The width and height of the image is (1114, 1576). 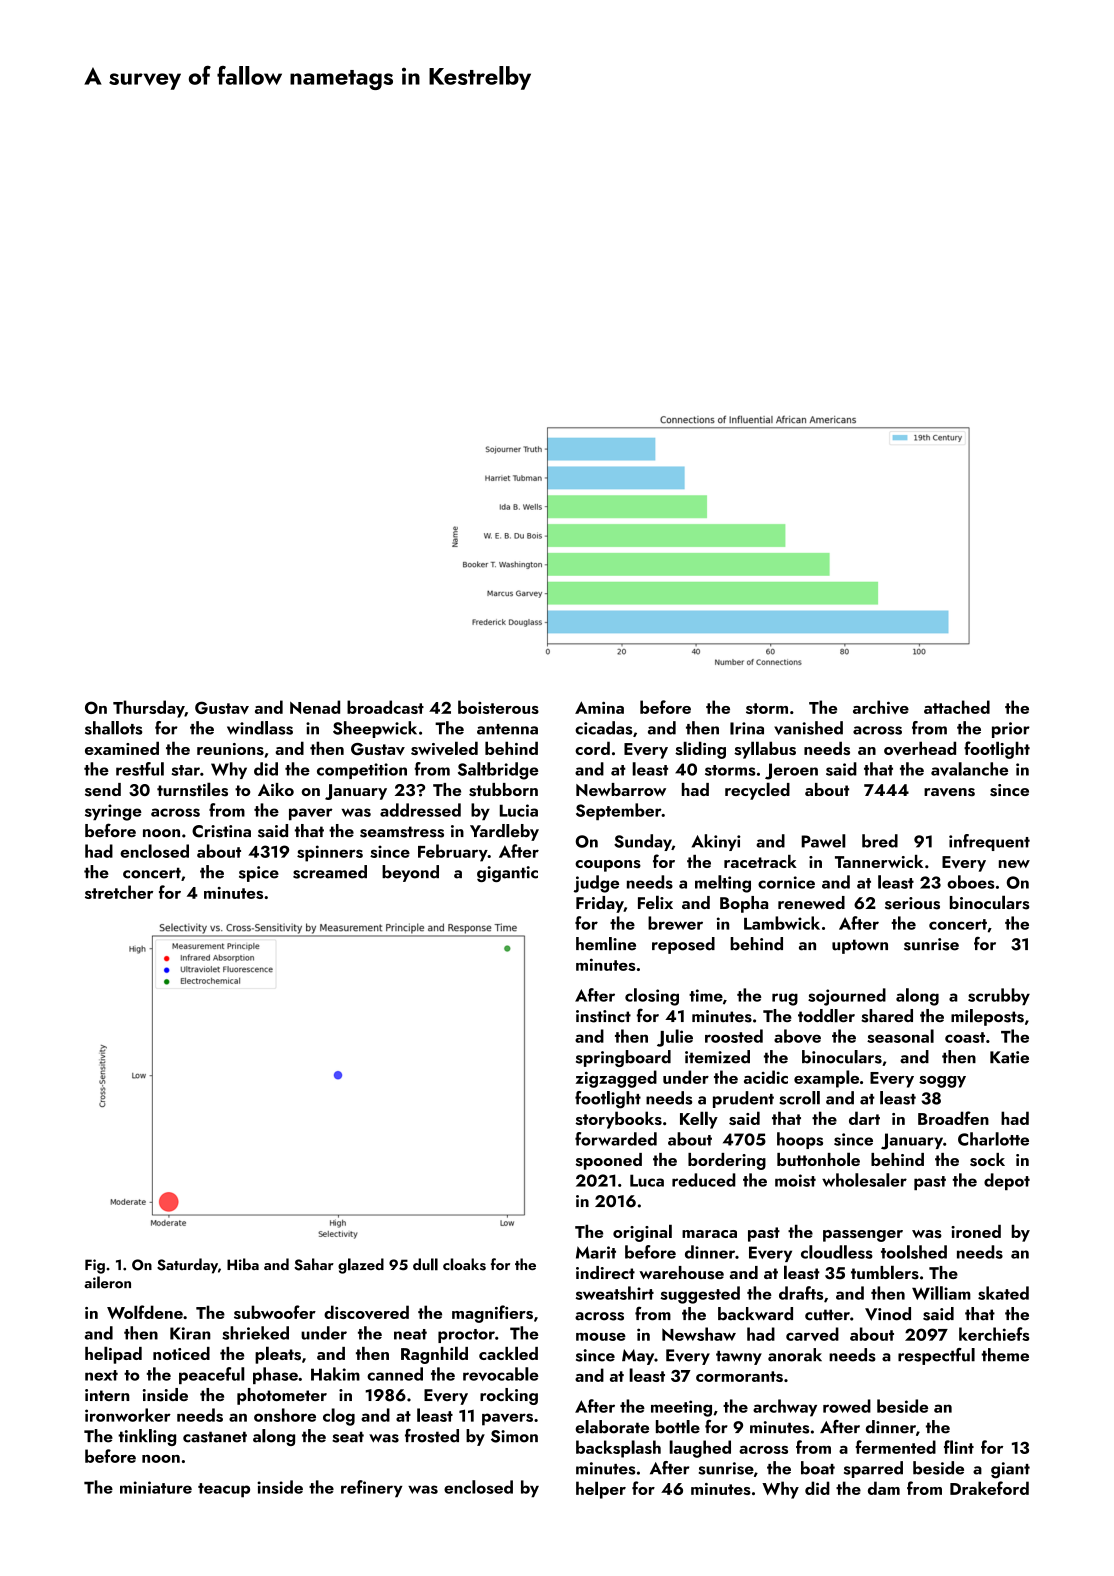 I want to click on prior, so click(x=1011, y=730).
